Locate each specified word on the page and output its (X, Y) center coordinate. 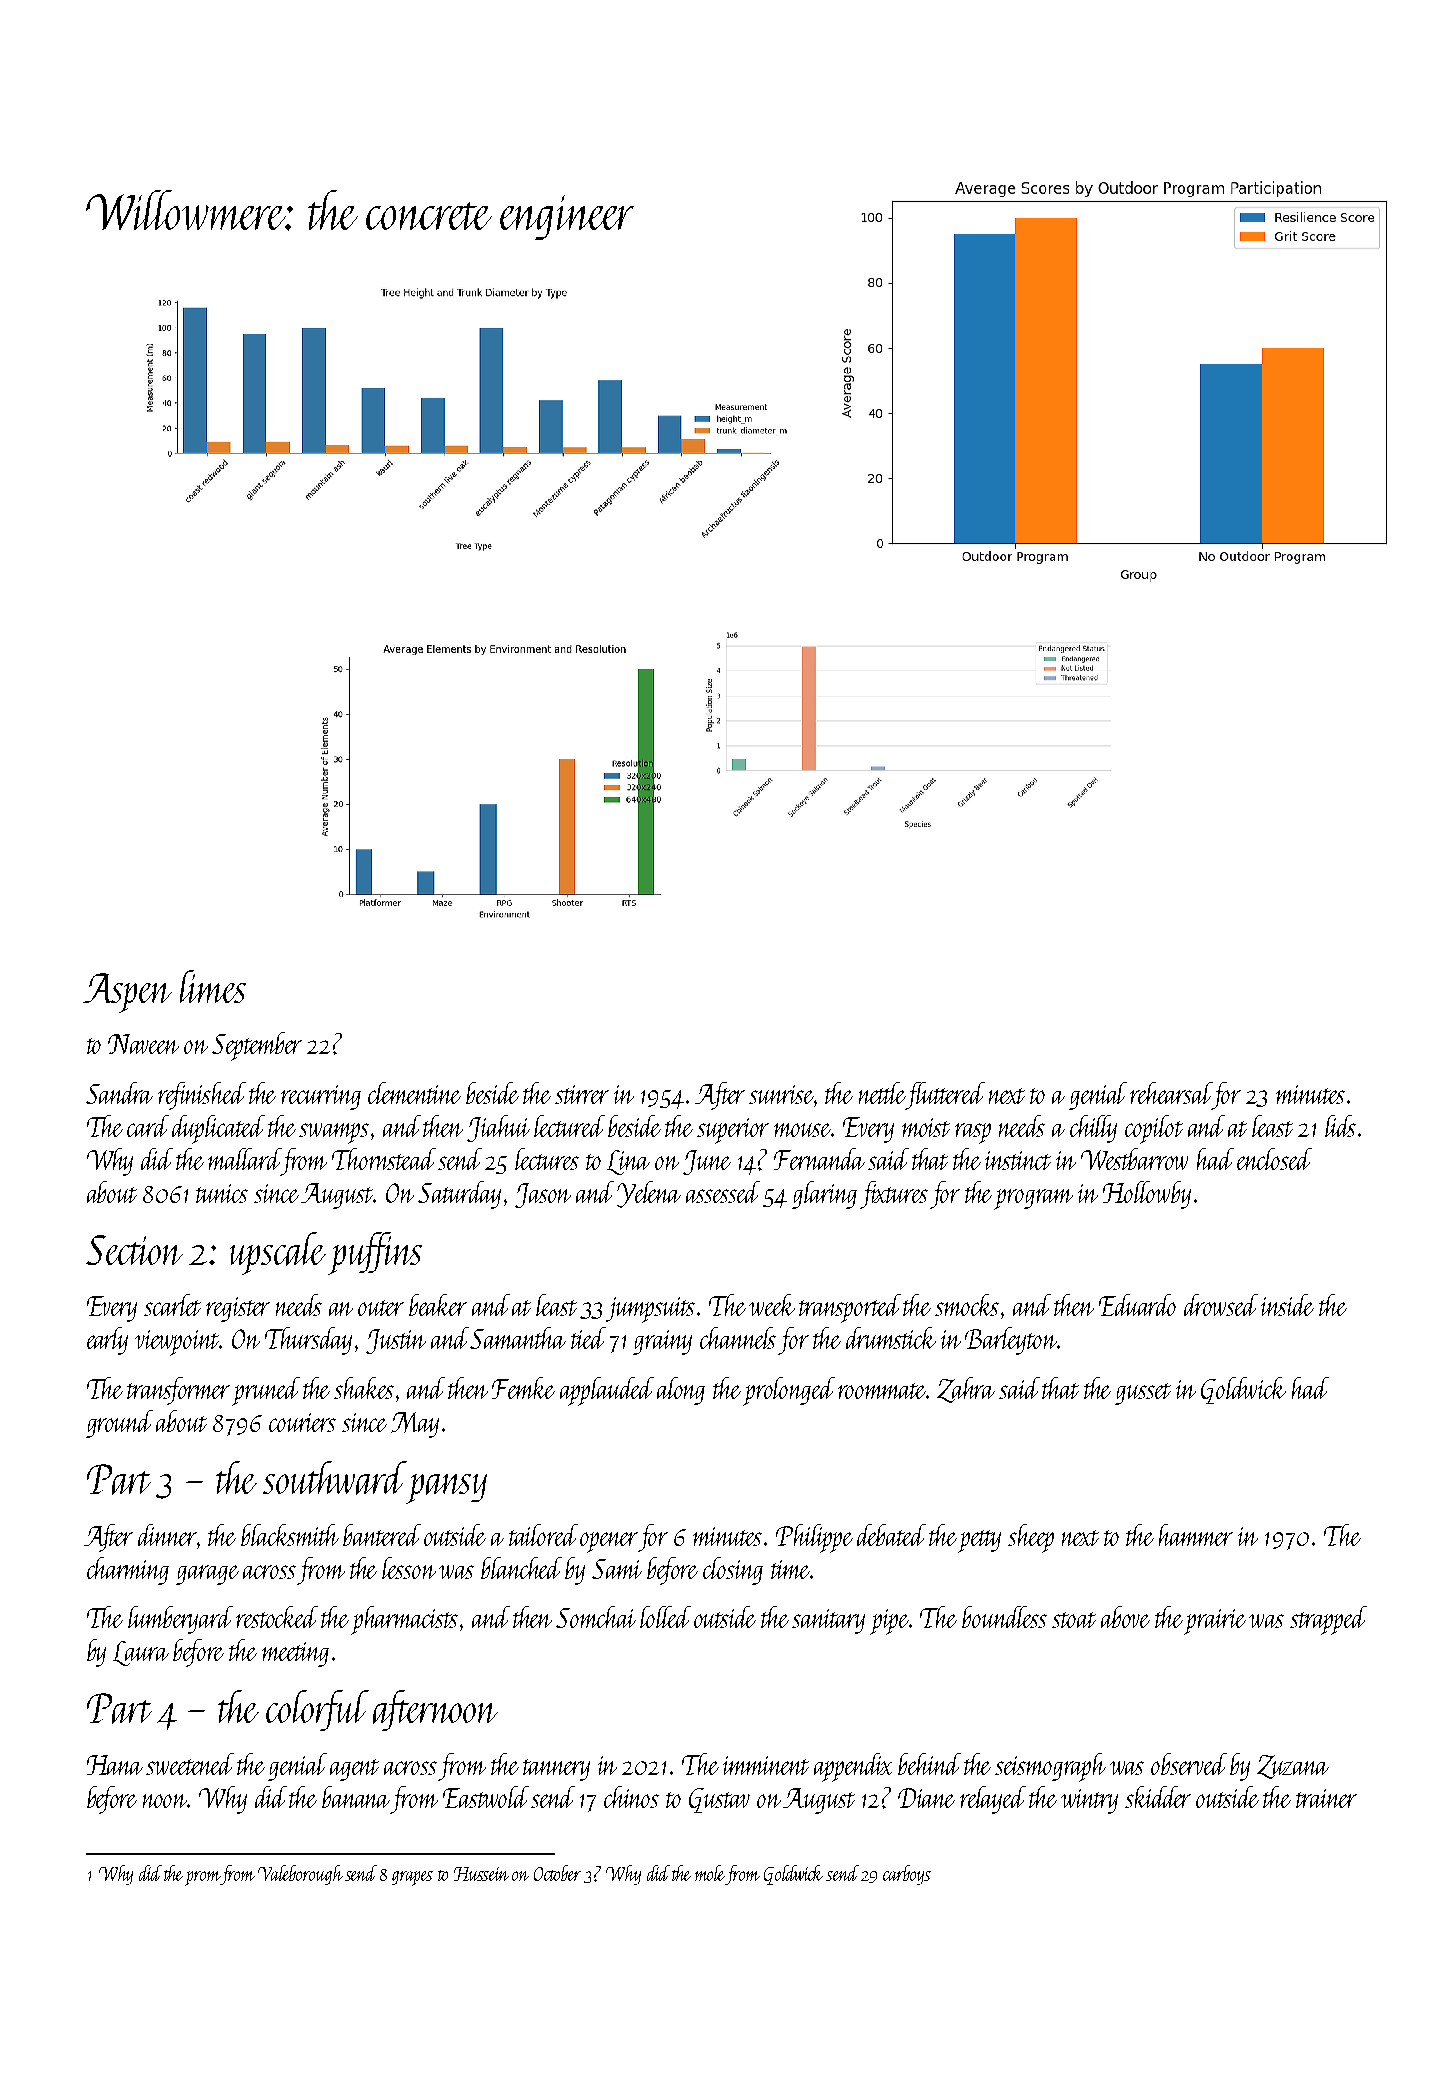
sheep (1031, 1538)
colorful (317, 1710)
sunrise (781, 1094)
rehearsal (1171, 1093)
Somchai (596, 1617)
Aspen (127, 993)
